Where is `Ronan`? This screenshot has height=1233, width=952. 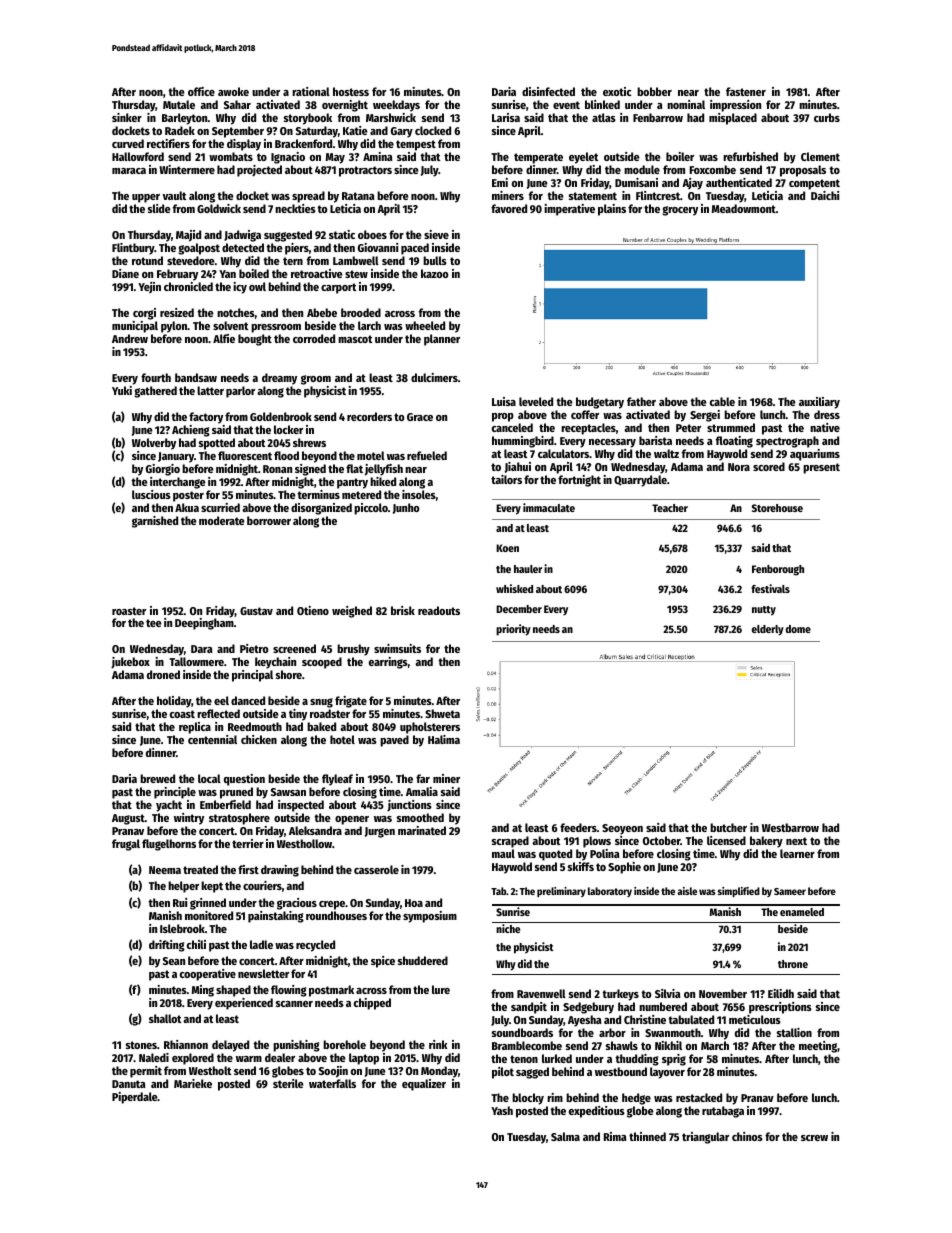
Ronan is located at coordinates (277, 469).
